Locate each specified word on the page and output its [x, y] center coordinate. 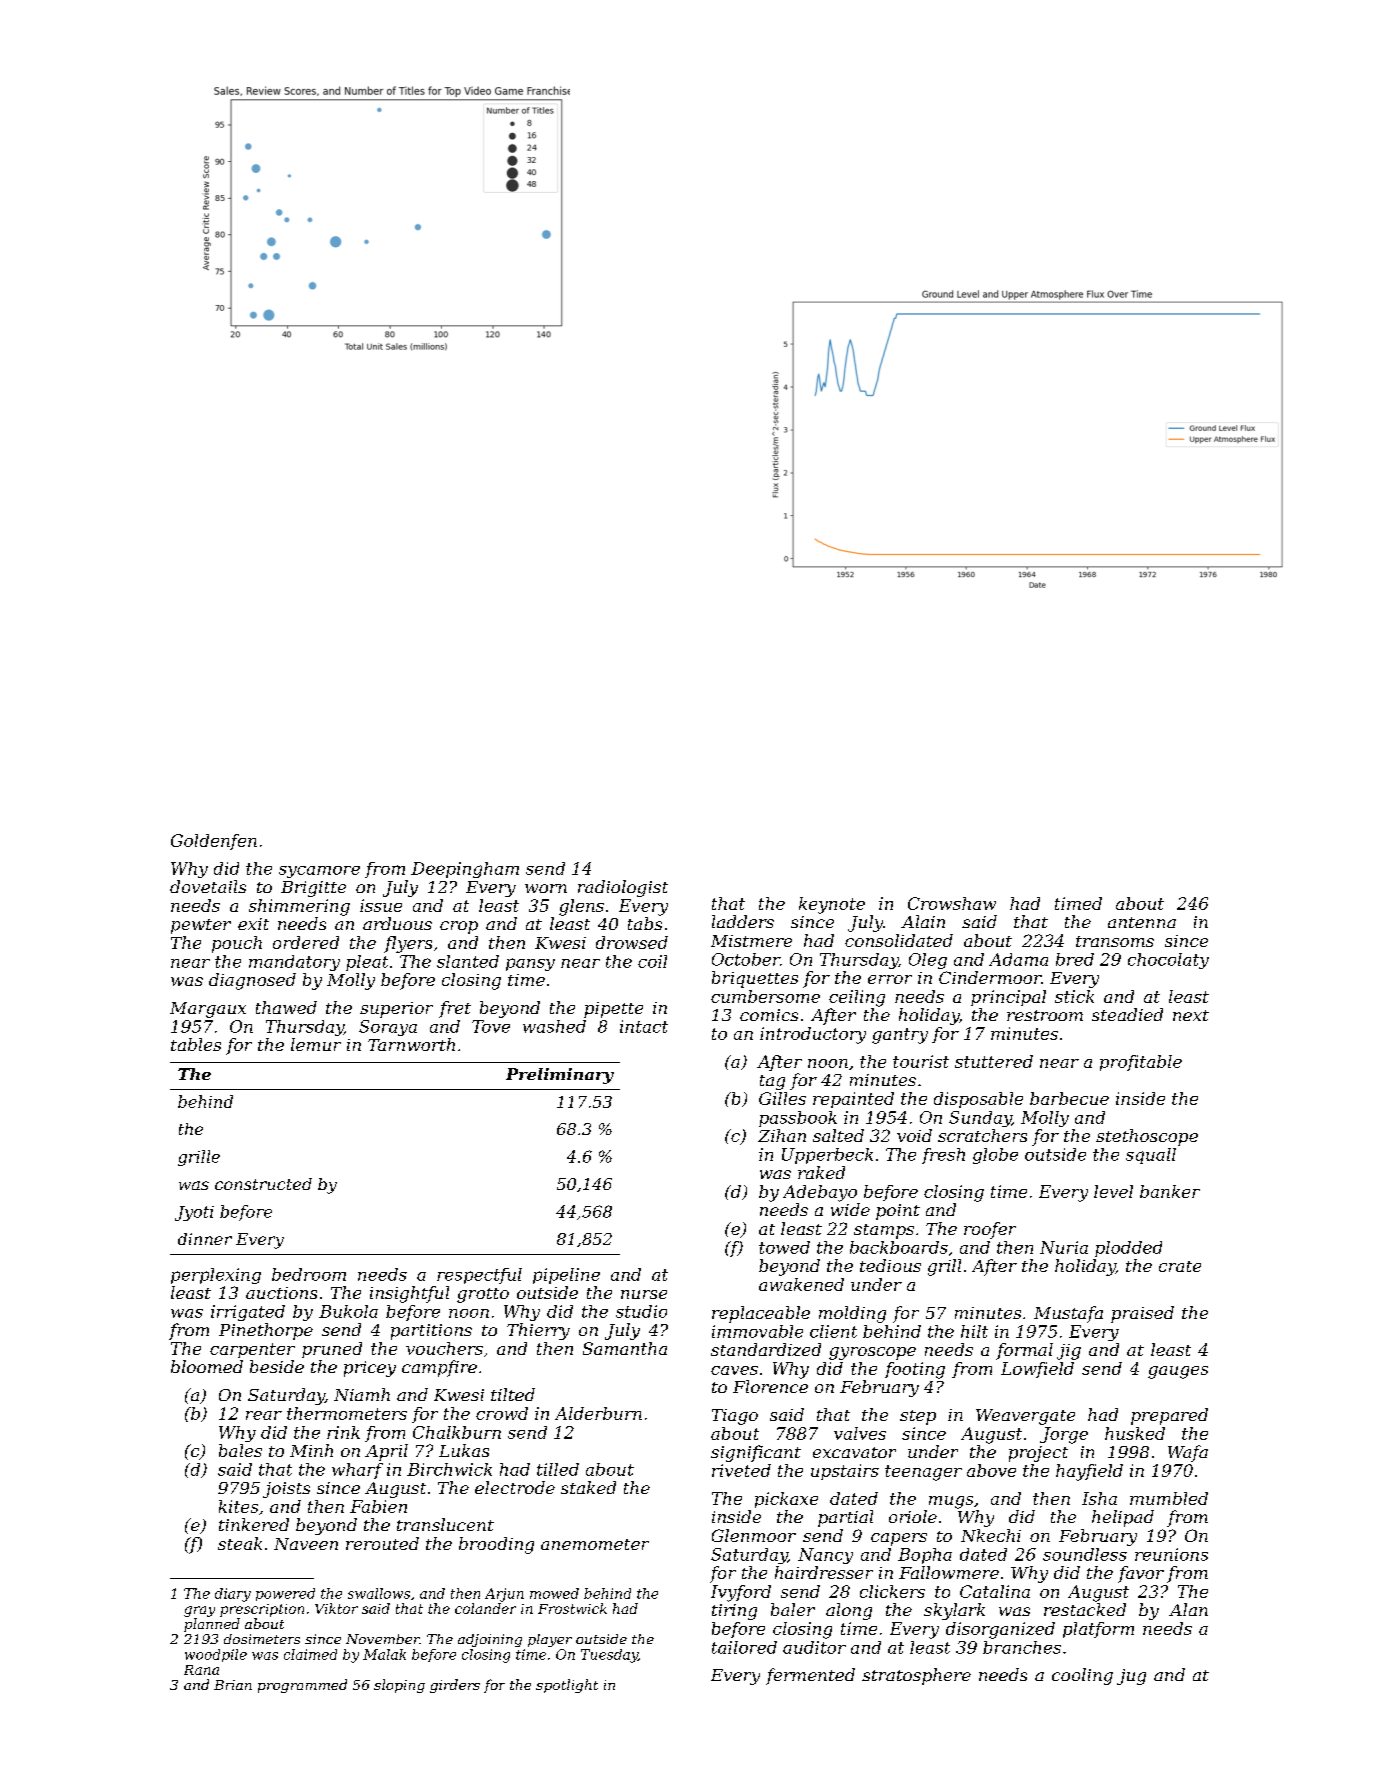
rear [264, 1415]
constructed [263, 1184]
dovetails [208, 886]
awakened [801, 1284]
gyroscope [872, 1353]
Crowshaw [952, 903]
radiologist [623, 888]
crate [1180, 1266]
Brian [233, 1685]
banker [1170, 1191]
